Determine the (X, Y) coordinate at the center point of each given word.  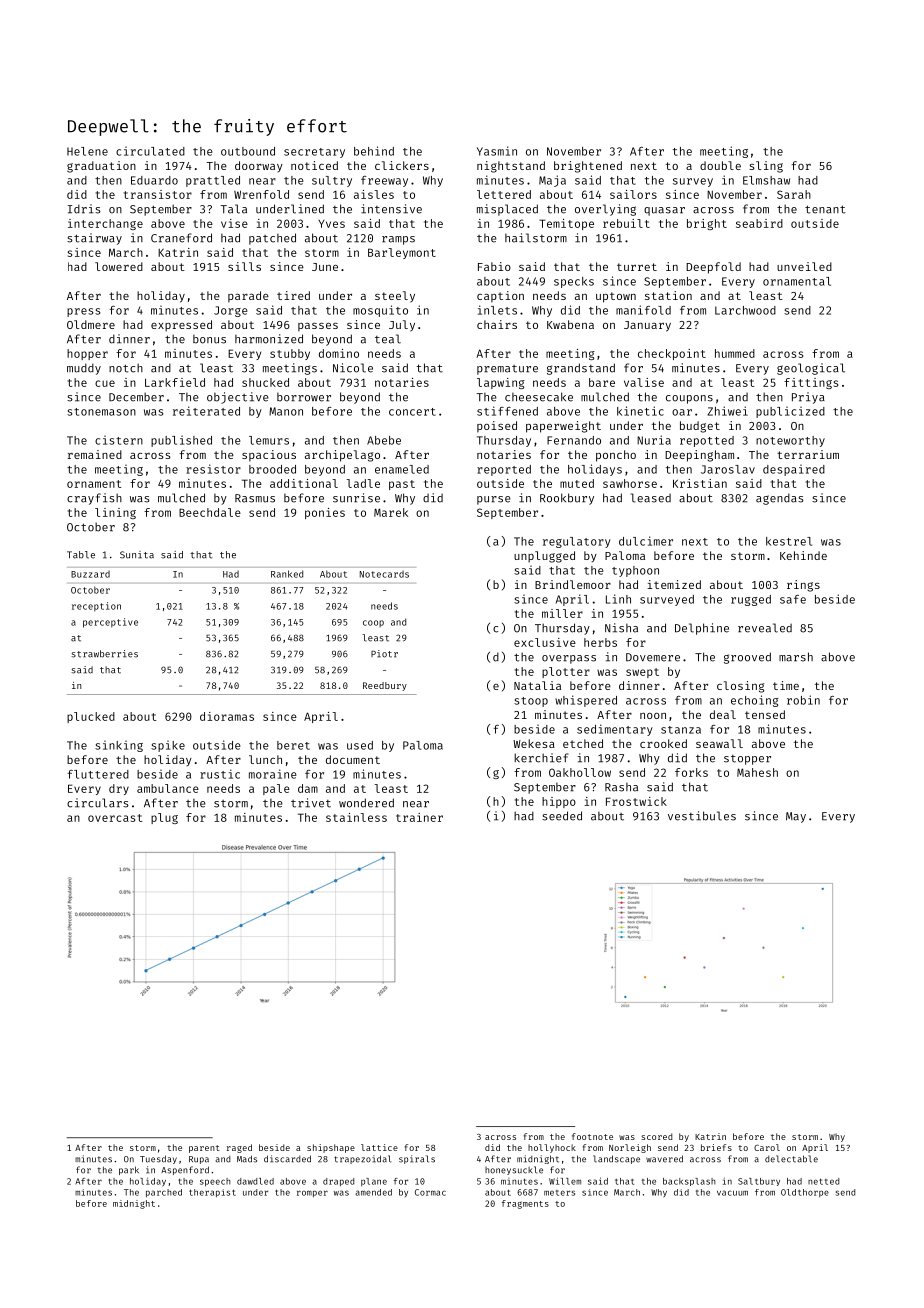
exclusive (545, 642)
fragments (525, 1204)
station (668, 295)
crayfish (94, 499)
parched (164, 1193)
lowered (119, 266)
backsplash (689, 1182)
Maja (552, 181)
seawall (719, 743)
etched (583, 743)
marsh (796, 657)
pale (276, 789)
